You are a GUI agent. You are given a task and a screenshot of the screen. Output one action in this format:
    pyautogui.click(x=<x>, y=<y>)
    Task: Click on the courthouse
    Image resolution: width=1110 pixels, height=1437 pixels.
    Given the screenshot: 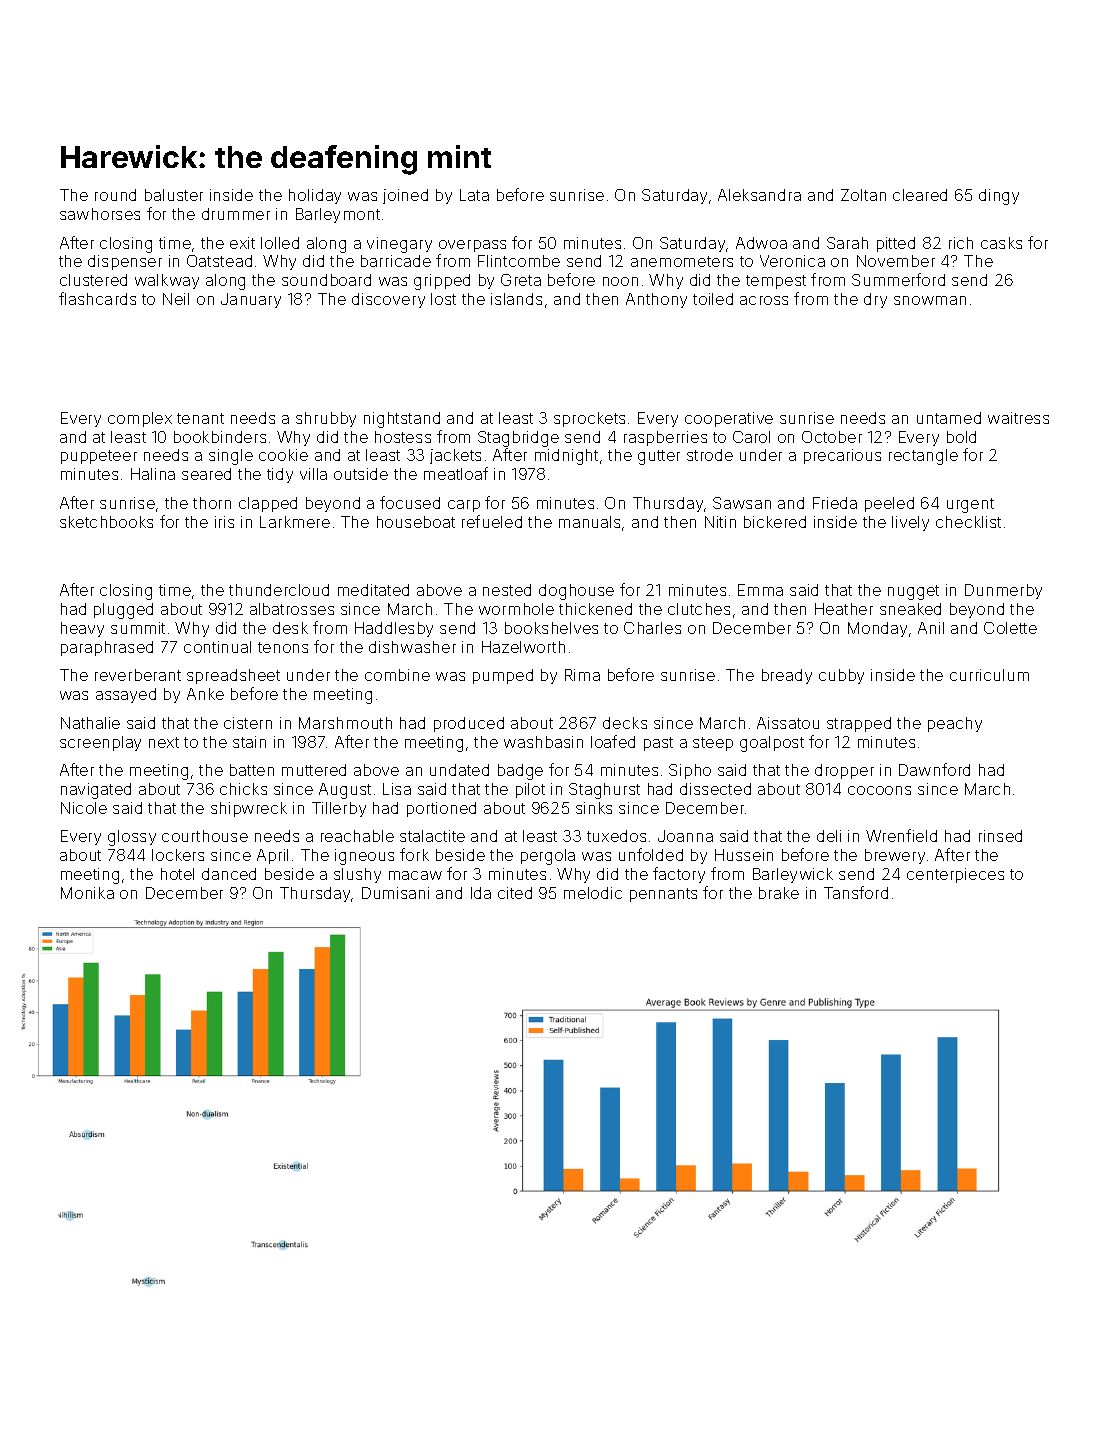 What is the action you would take?
    pyautogui.click(x=205, y=836)
